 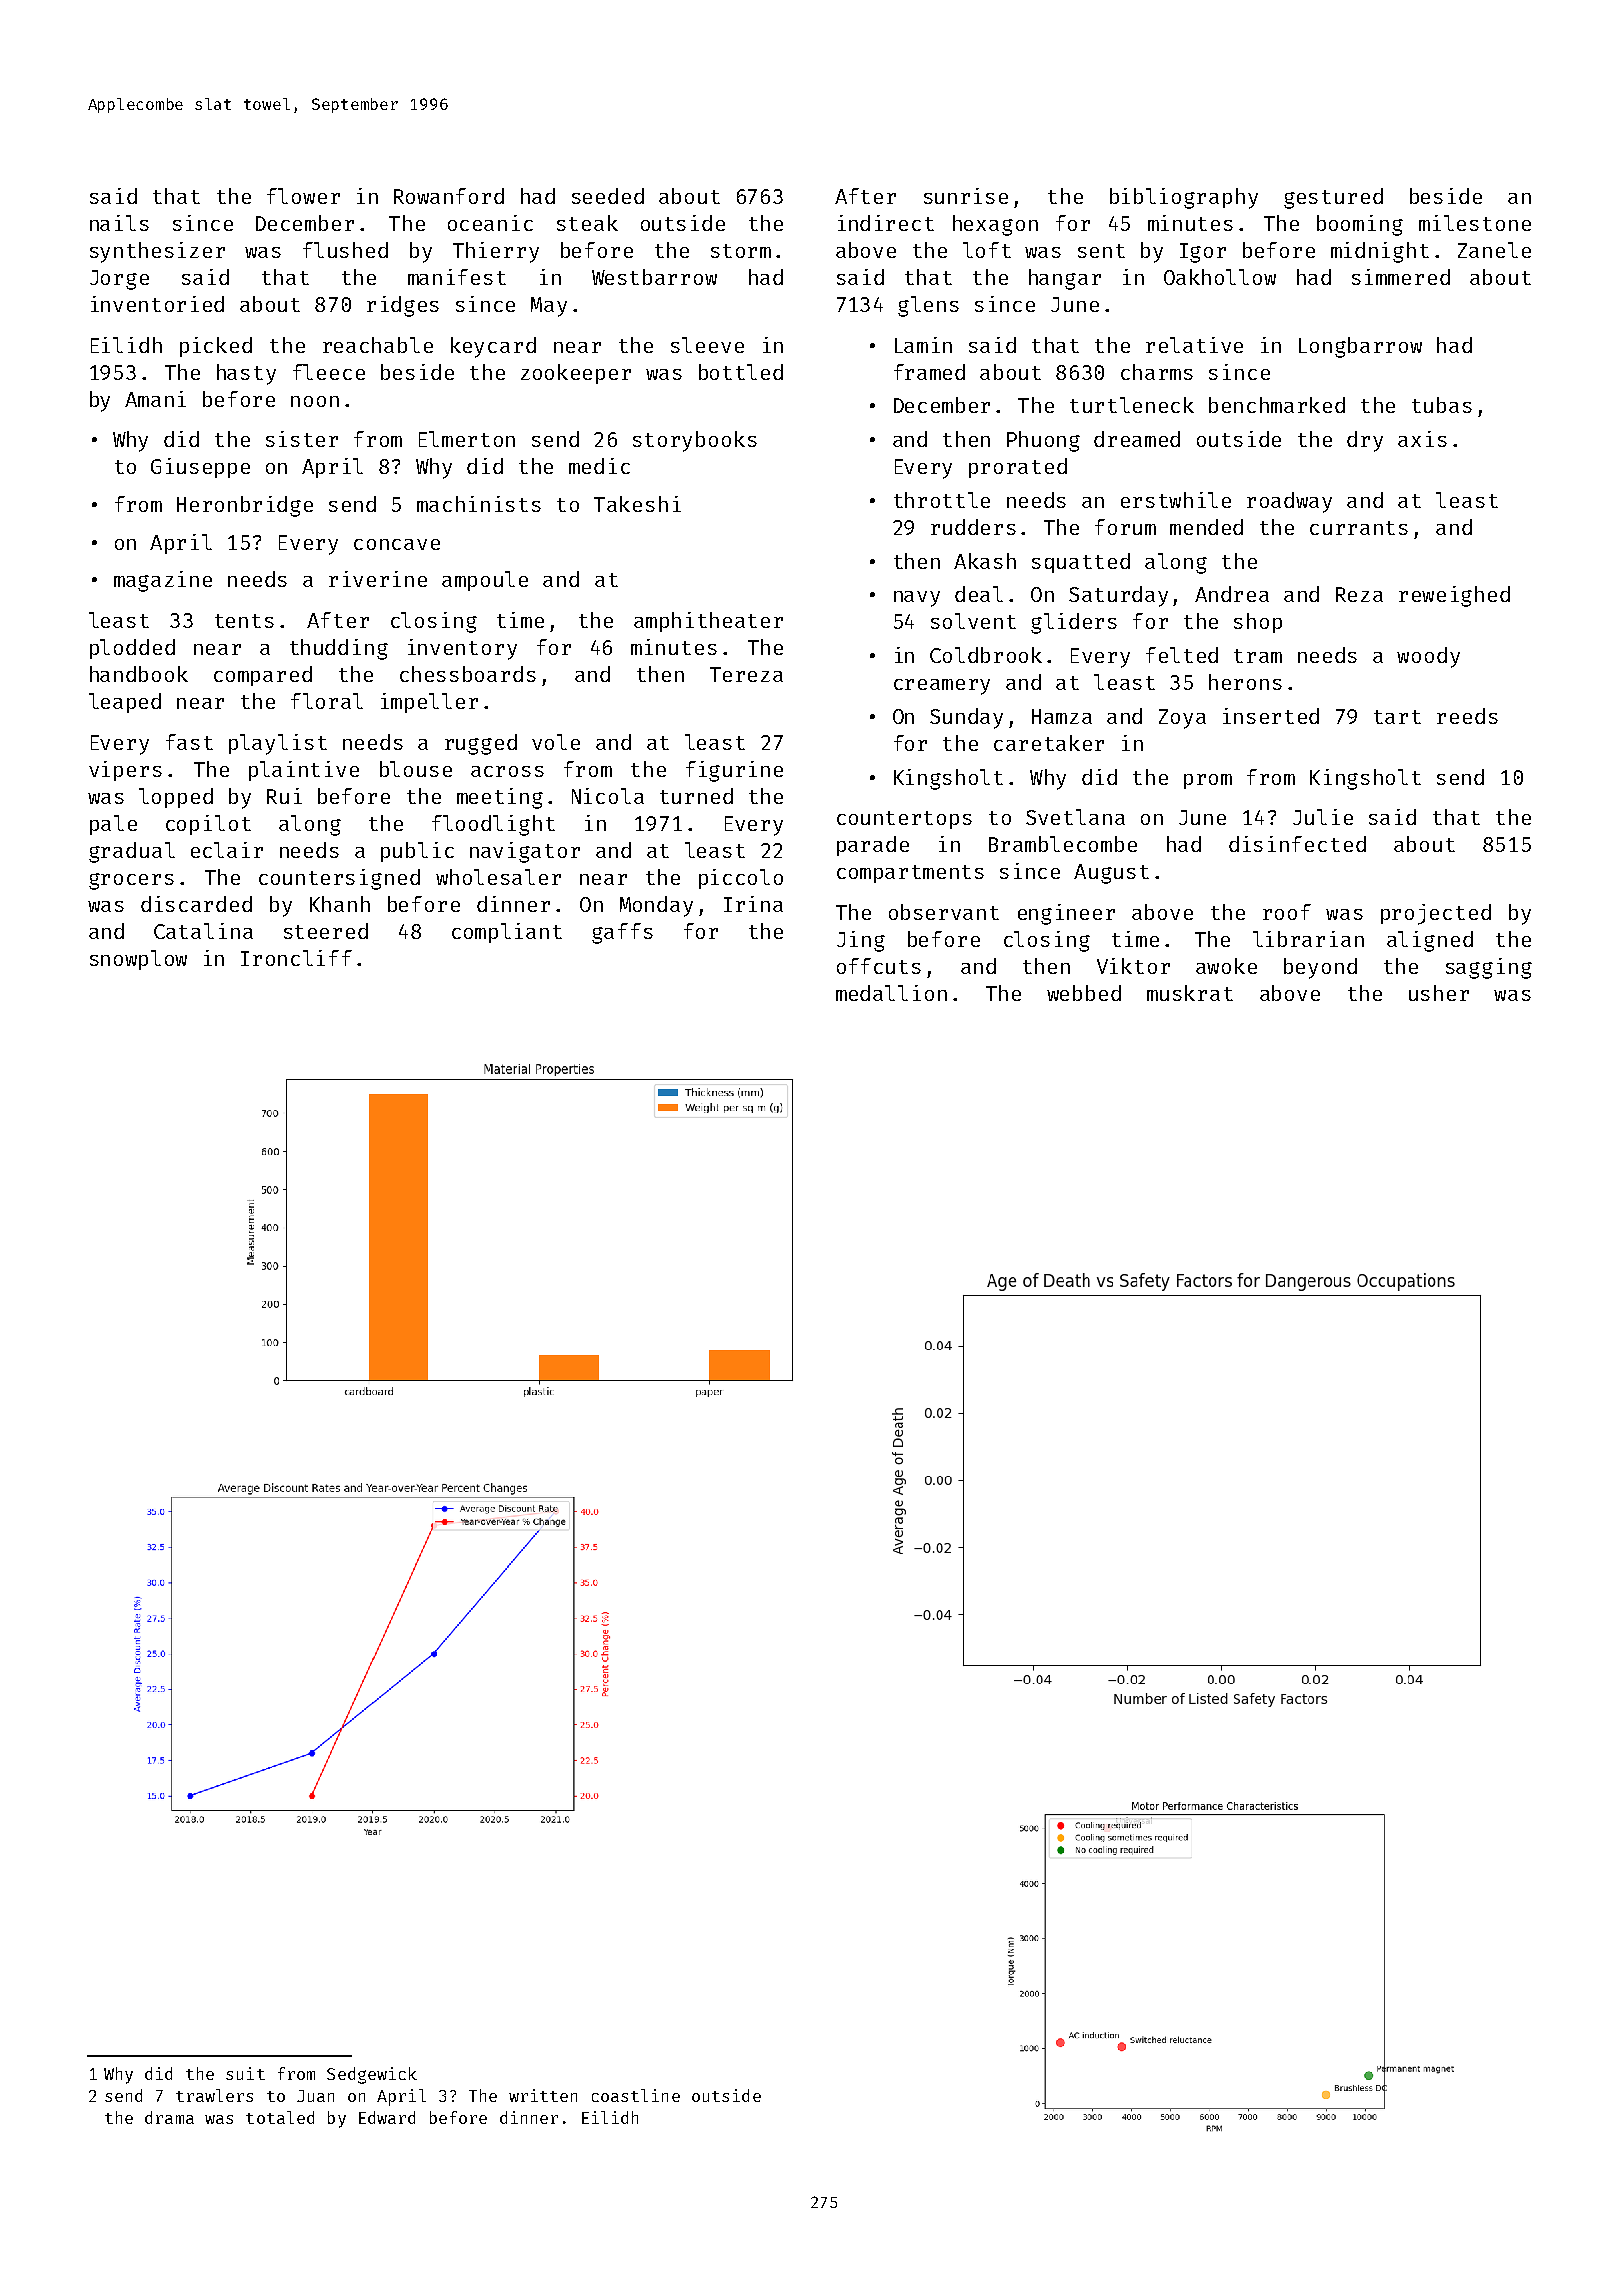 I want to click on fleece, so click(x=329, y=372).
